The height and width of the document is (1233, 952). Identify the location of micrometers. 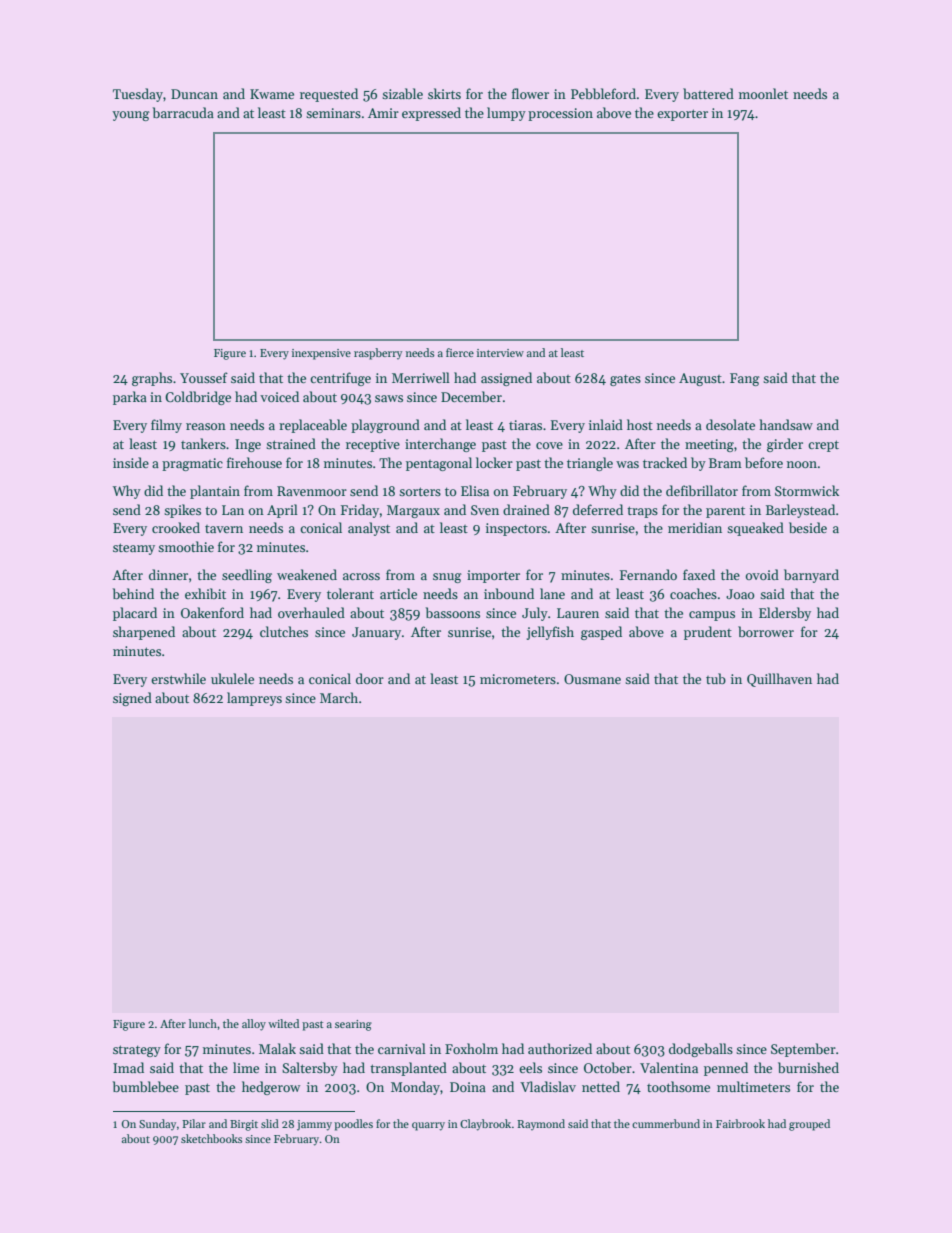
(518, 679).
